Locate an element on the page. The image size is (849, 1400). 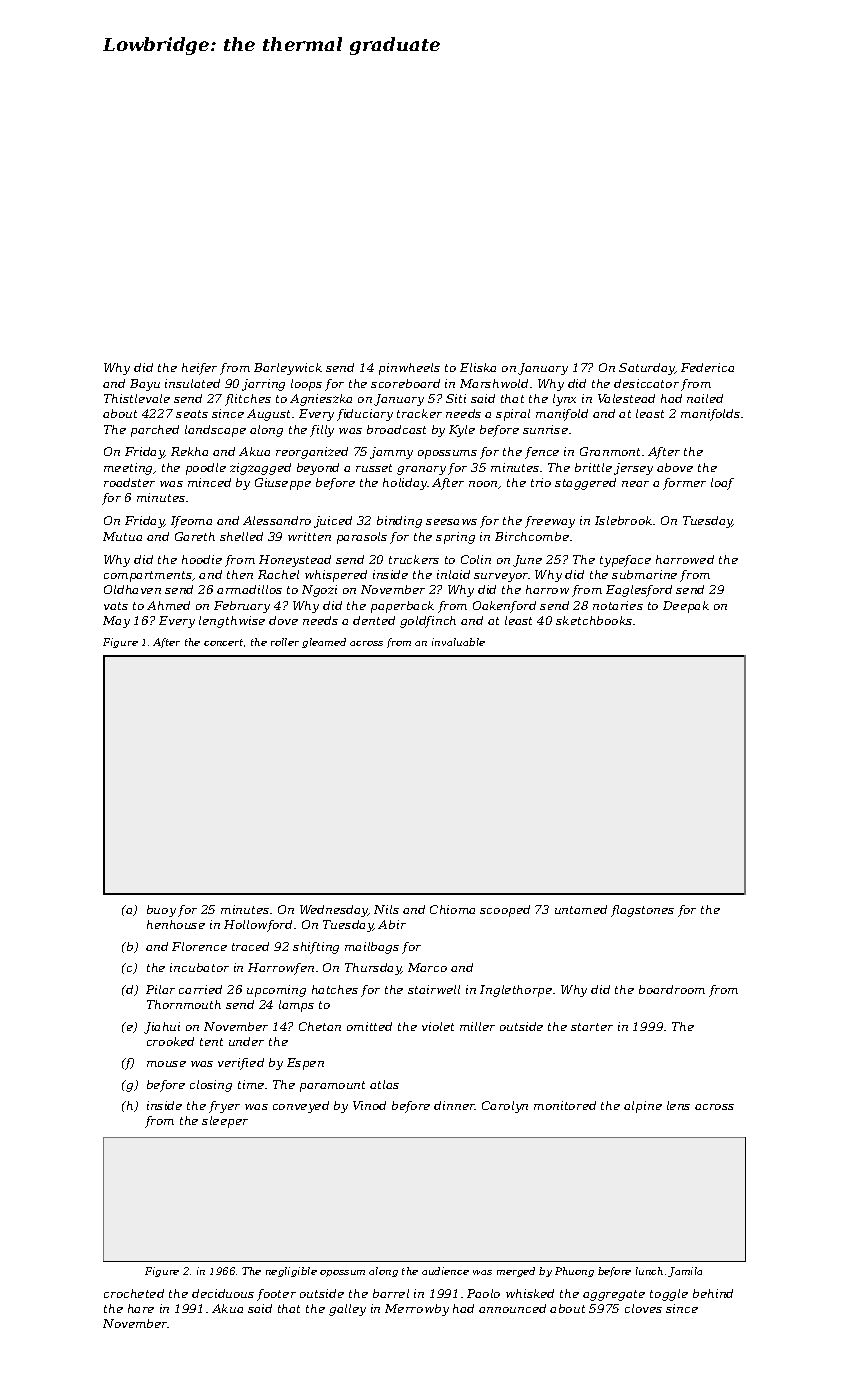
hatches is located at coordinates (335, 989).
